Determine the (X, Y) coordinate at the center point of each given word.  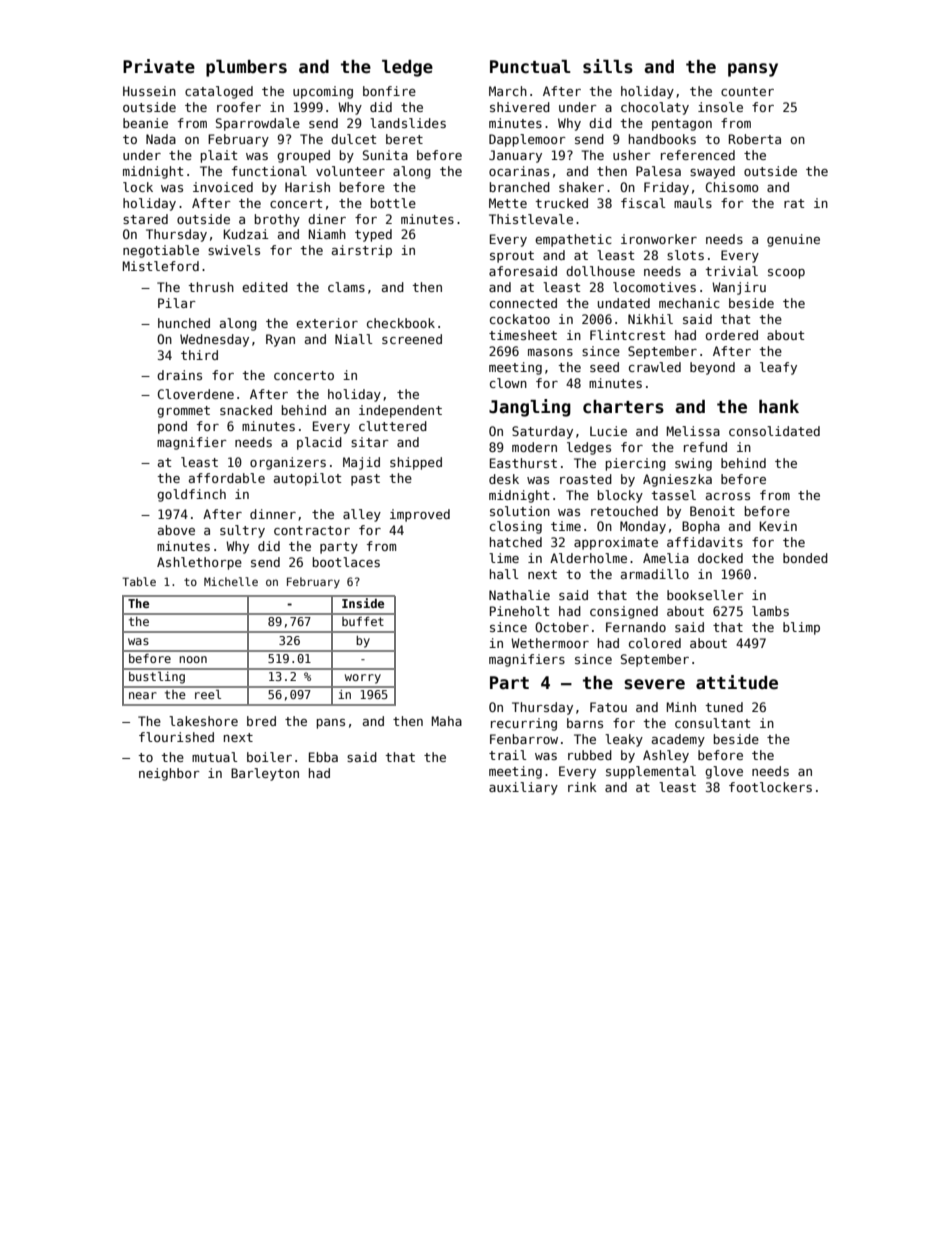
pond (172, 427)
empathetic (573, 240)
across (728, 496)
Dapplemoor (527, 140)
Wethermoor (550, 643)
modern (534, 447)
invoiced (223, 187)
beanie (145, 123)
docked (720, 558)
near (143, 695)
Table (139, 581)
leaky (624, 740)
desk (504, 479)
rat (794, 203)
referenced (698, 155)
